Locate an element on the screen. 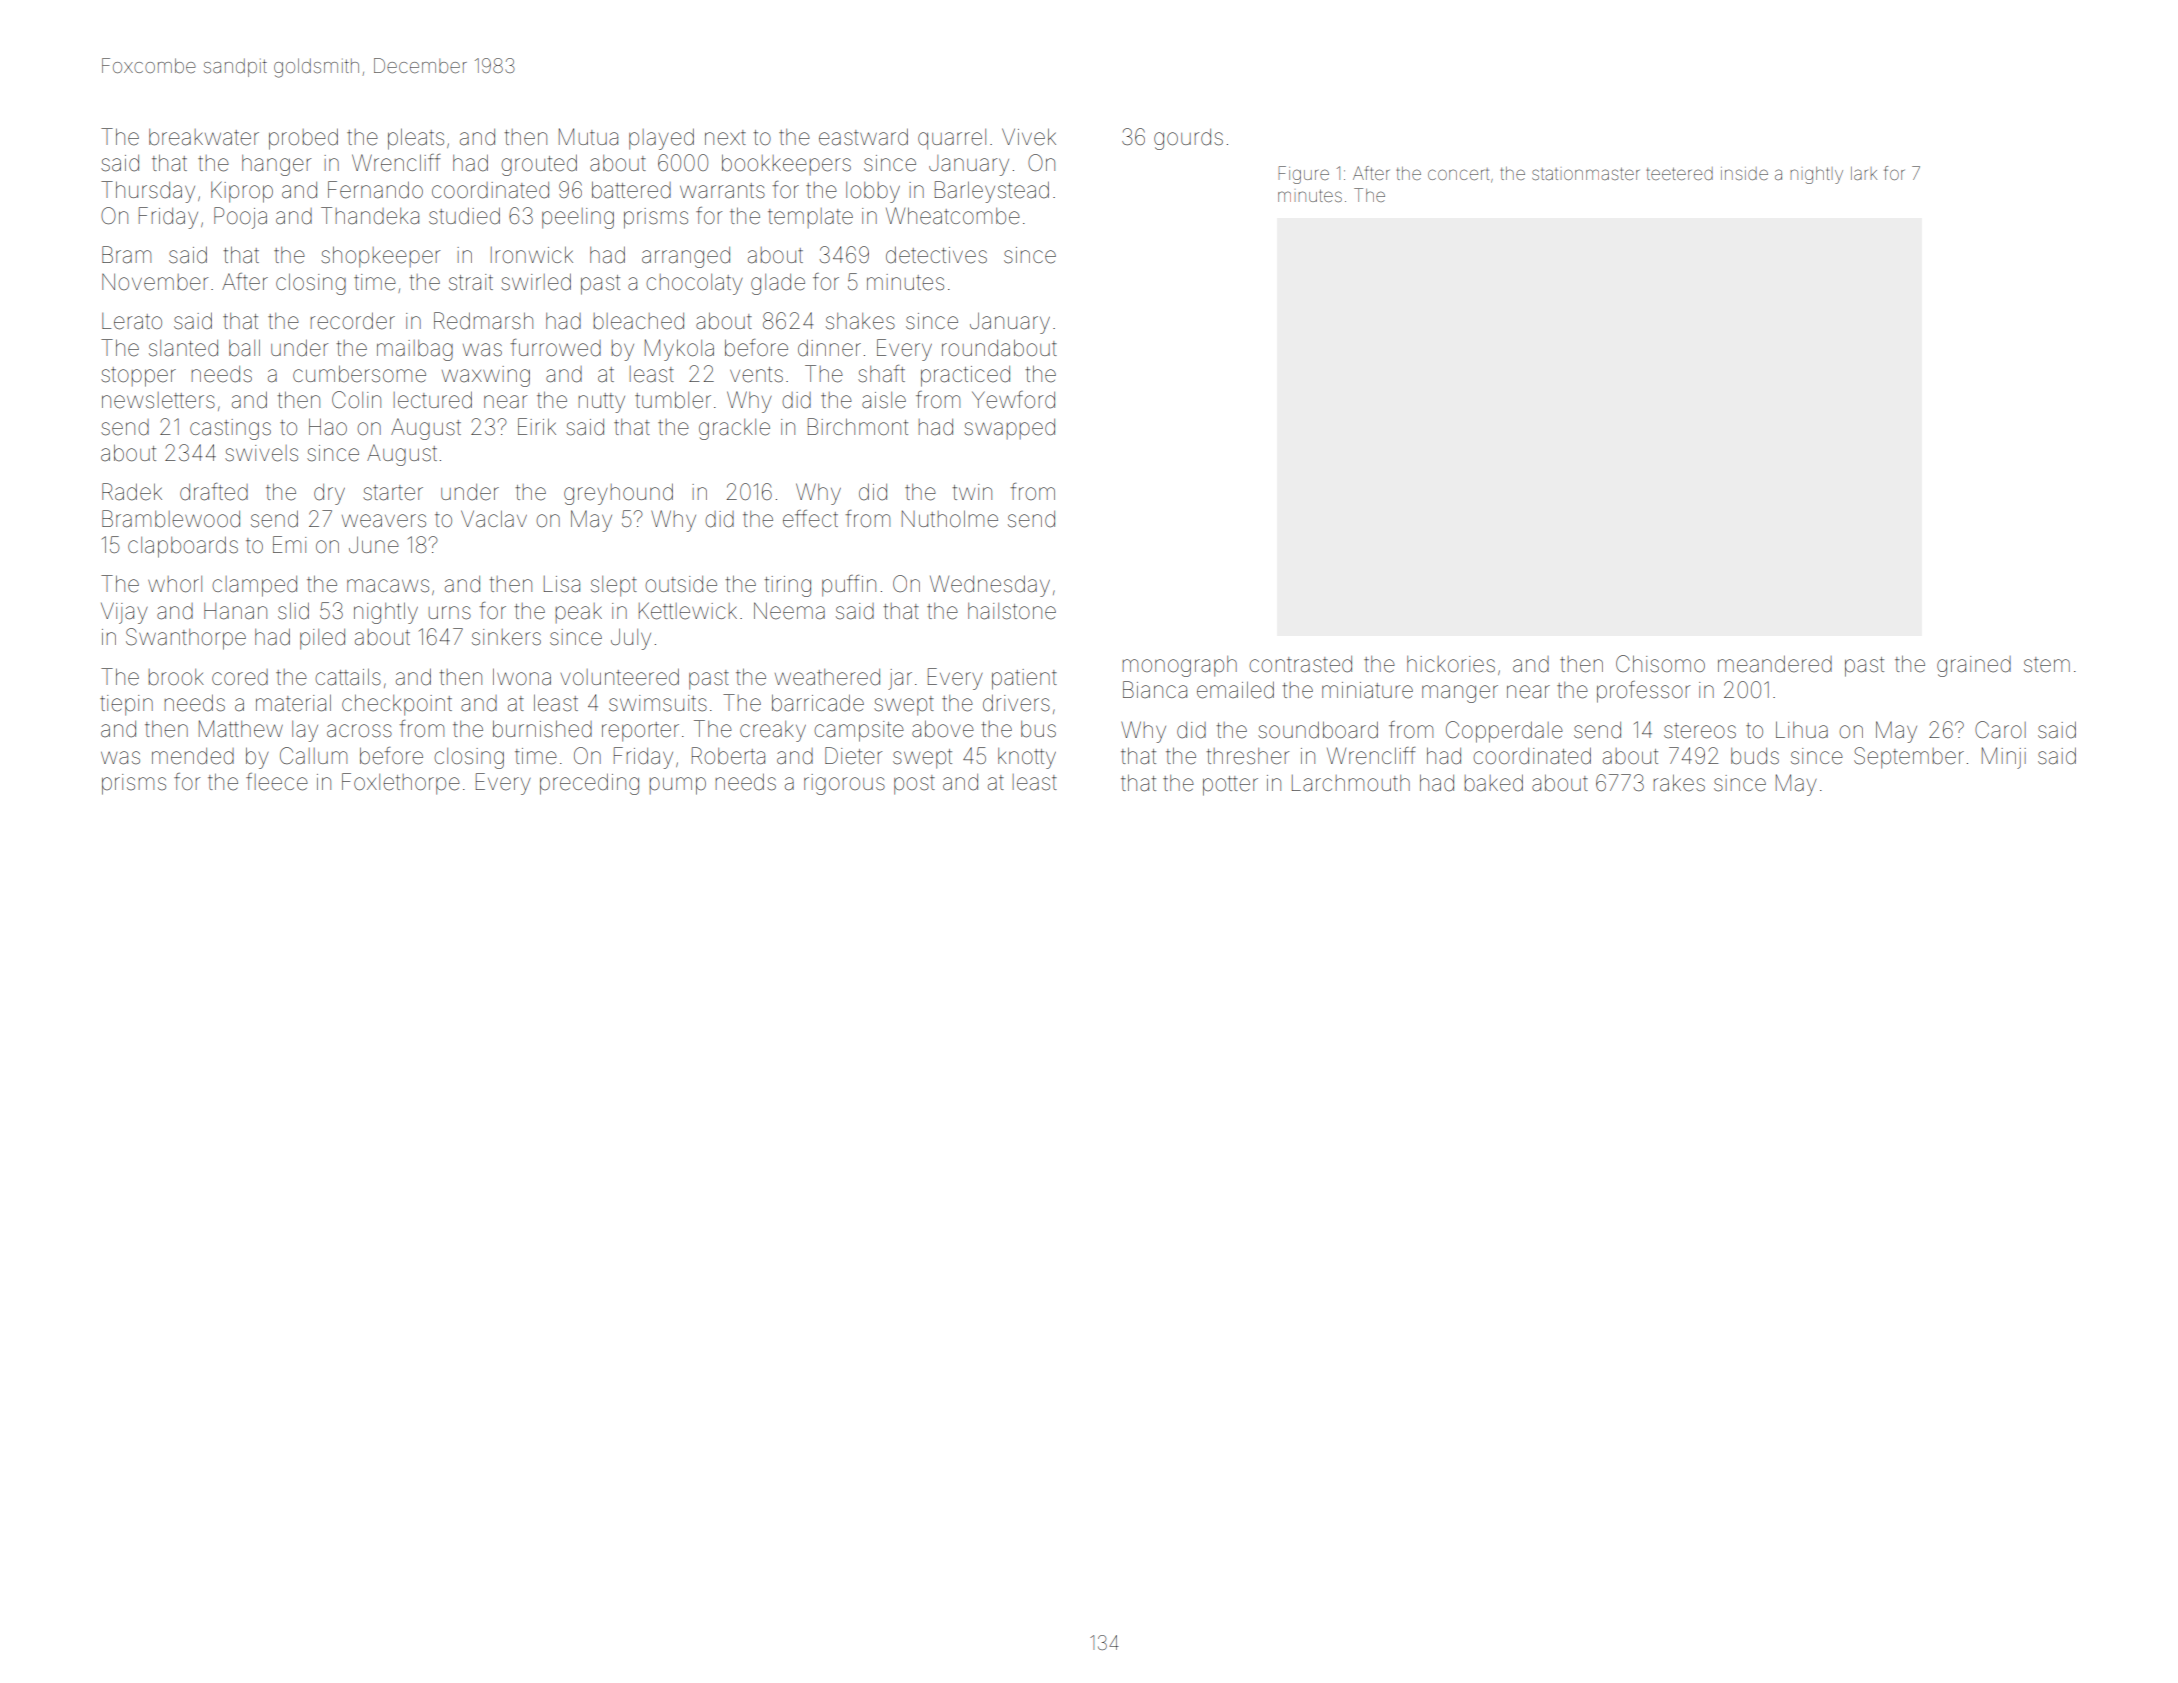 The image size is (2178, 1683). Hao is located at coordinates (328, 427).
